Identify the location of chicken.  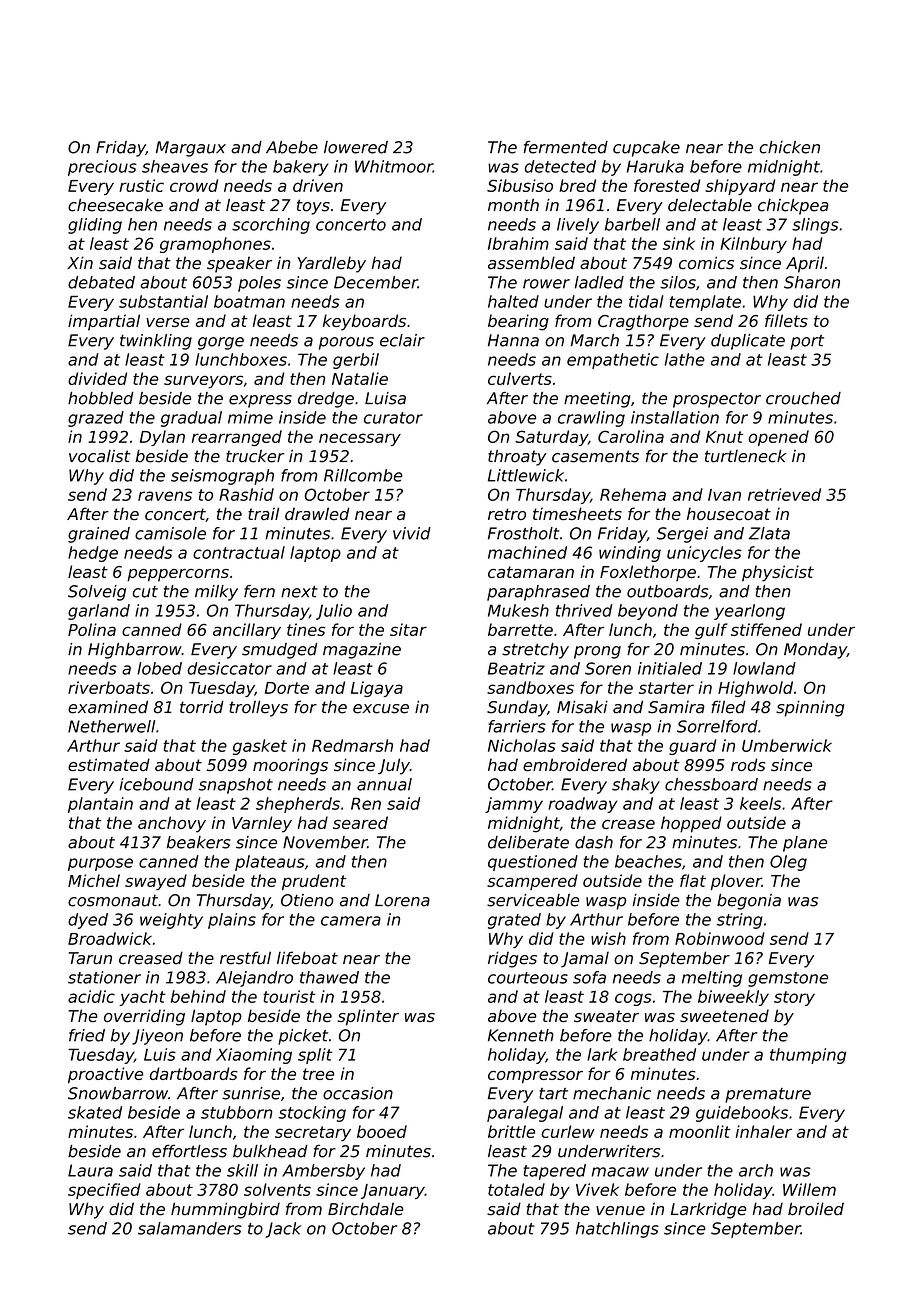
(790, 147).
